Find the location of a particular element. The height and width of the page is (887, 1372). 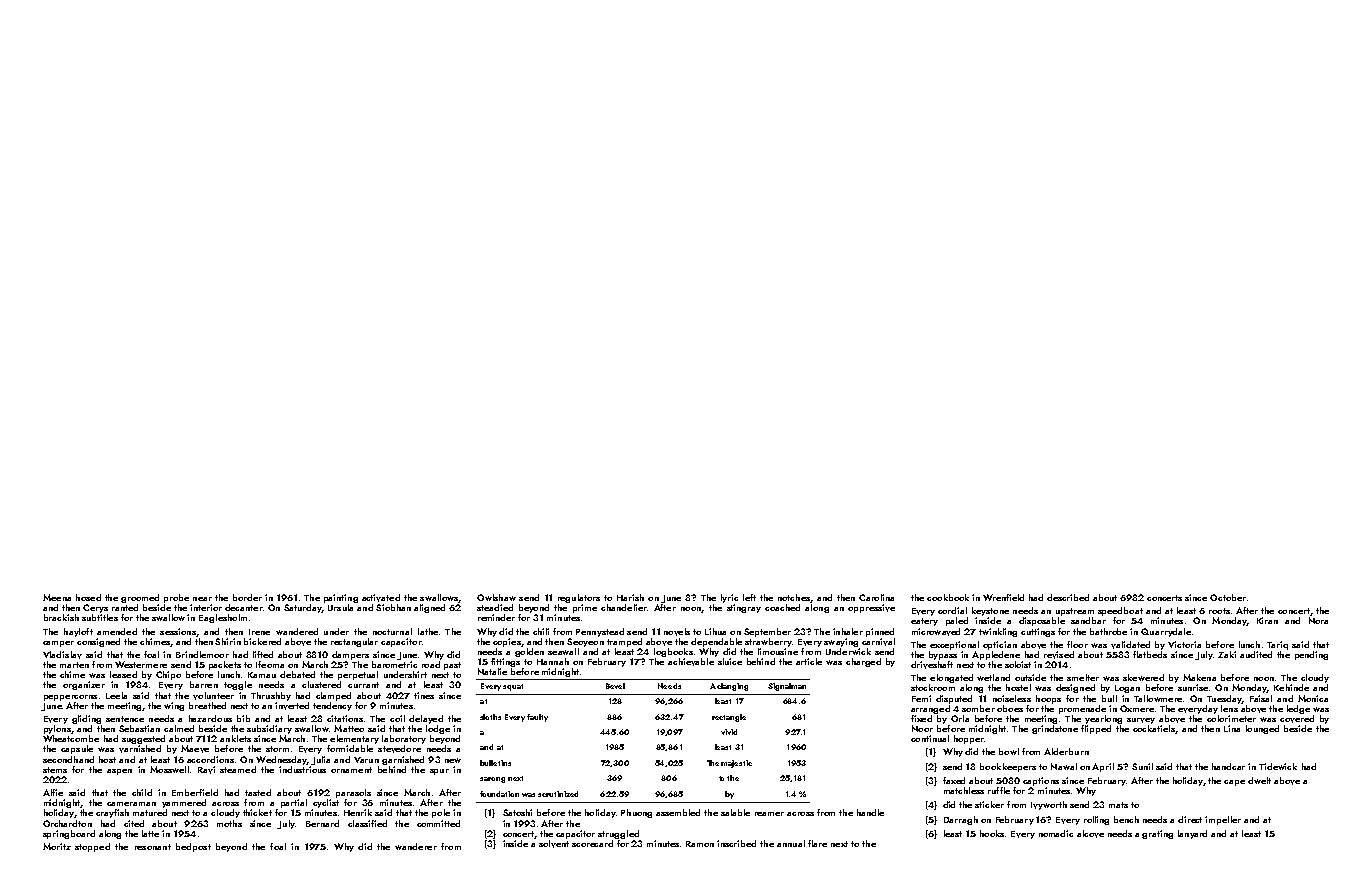

bedpost is located at coordinates (193, 847).
